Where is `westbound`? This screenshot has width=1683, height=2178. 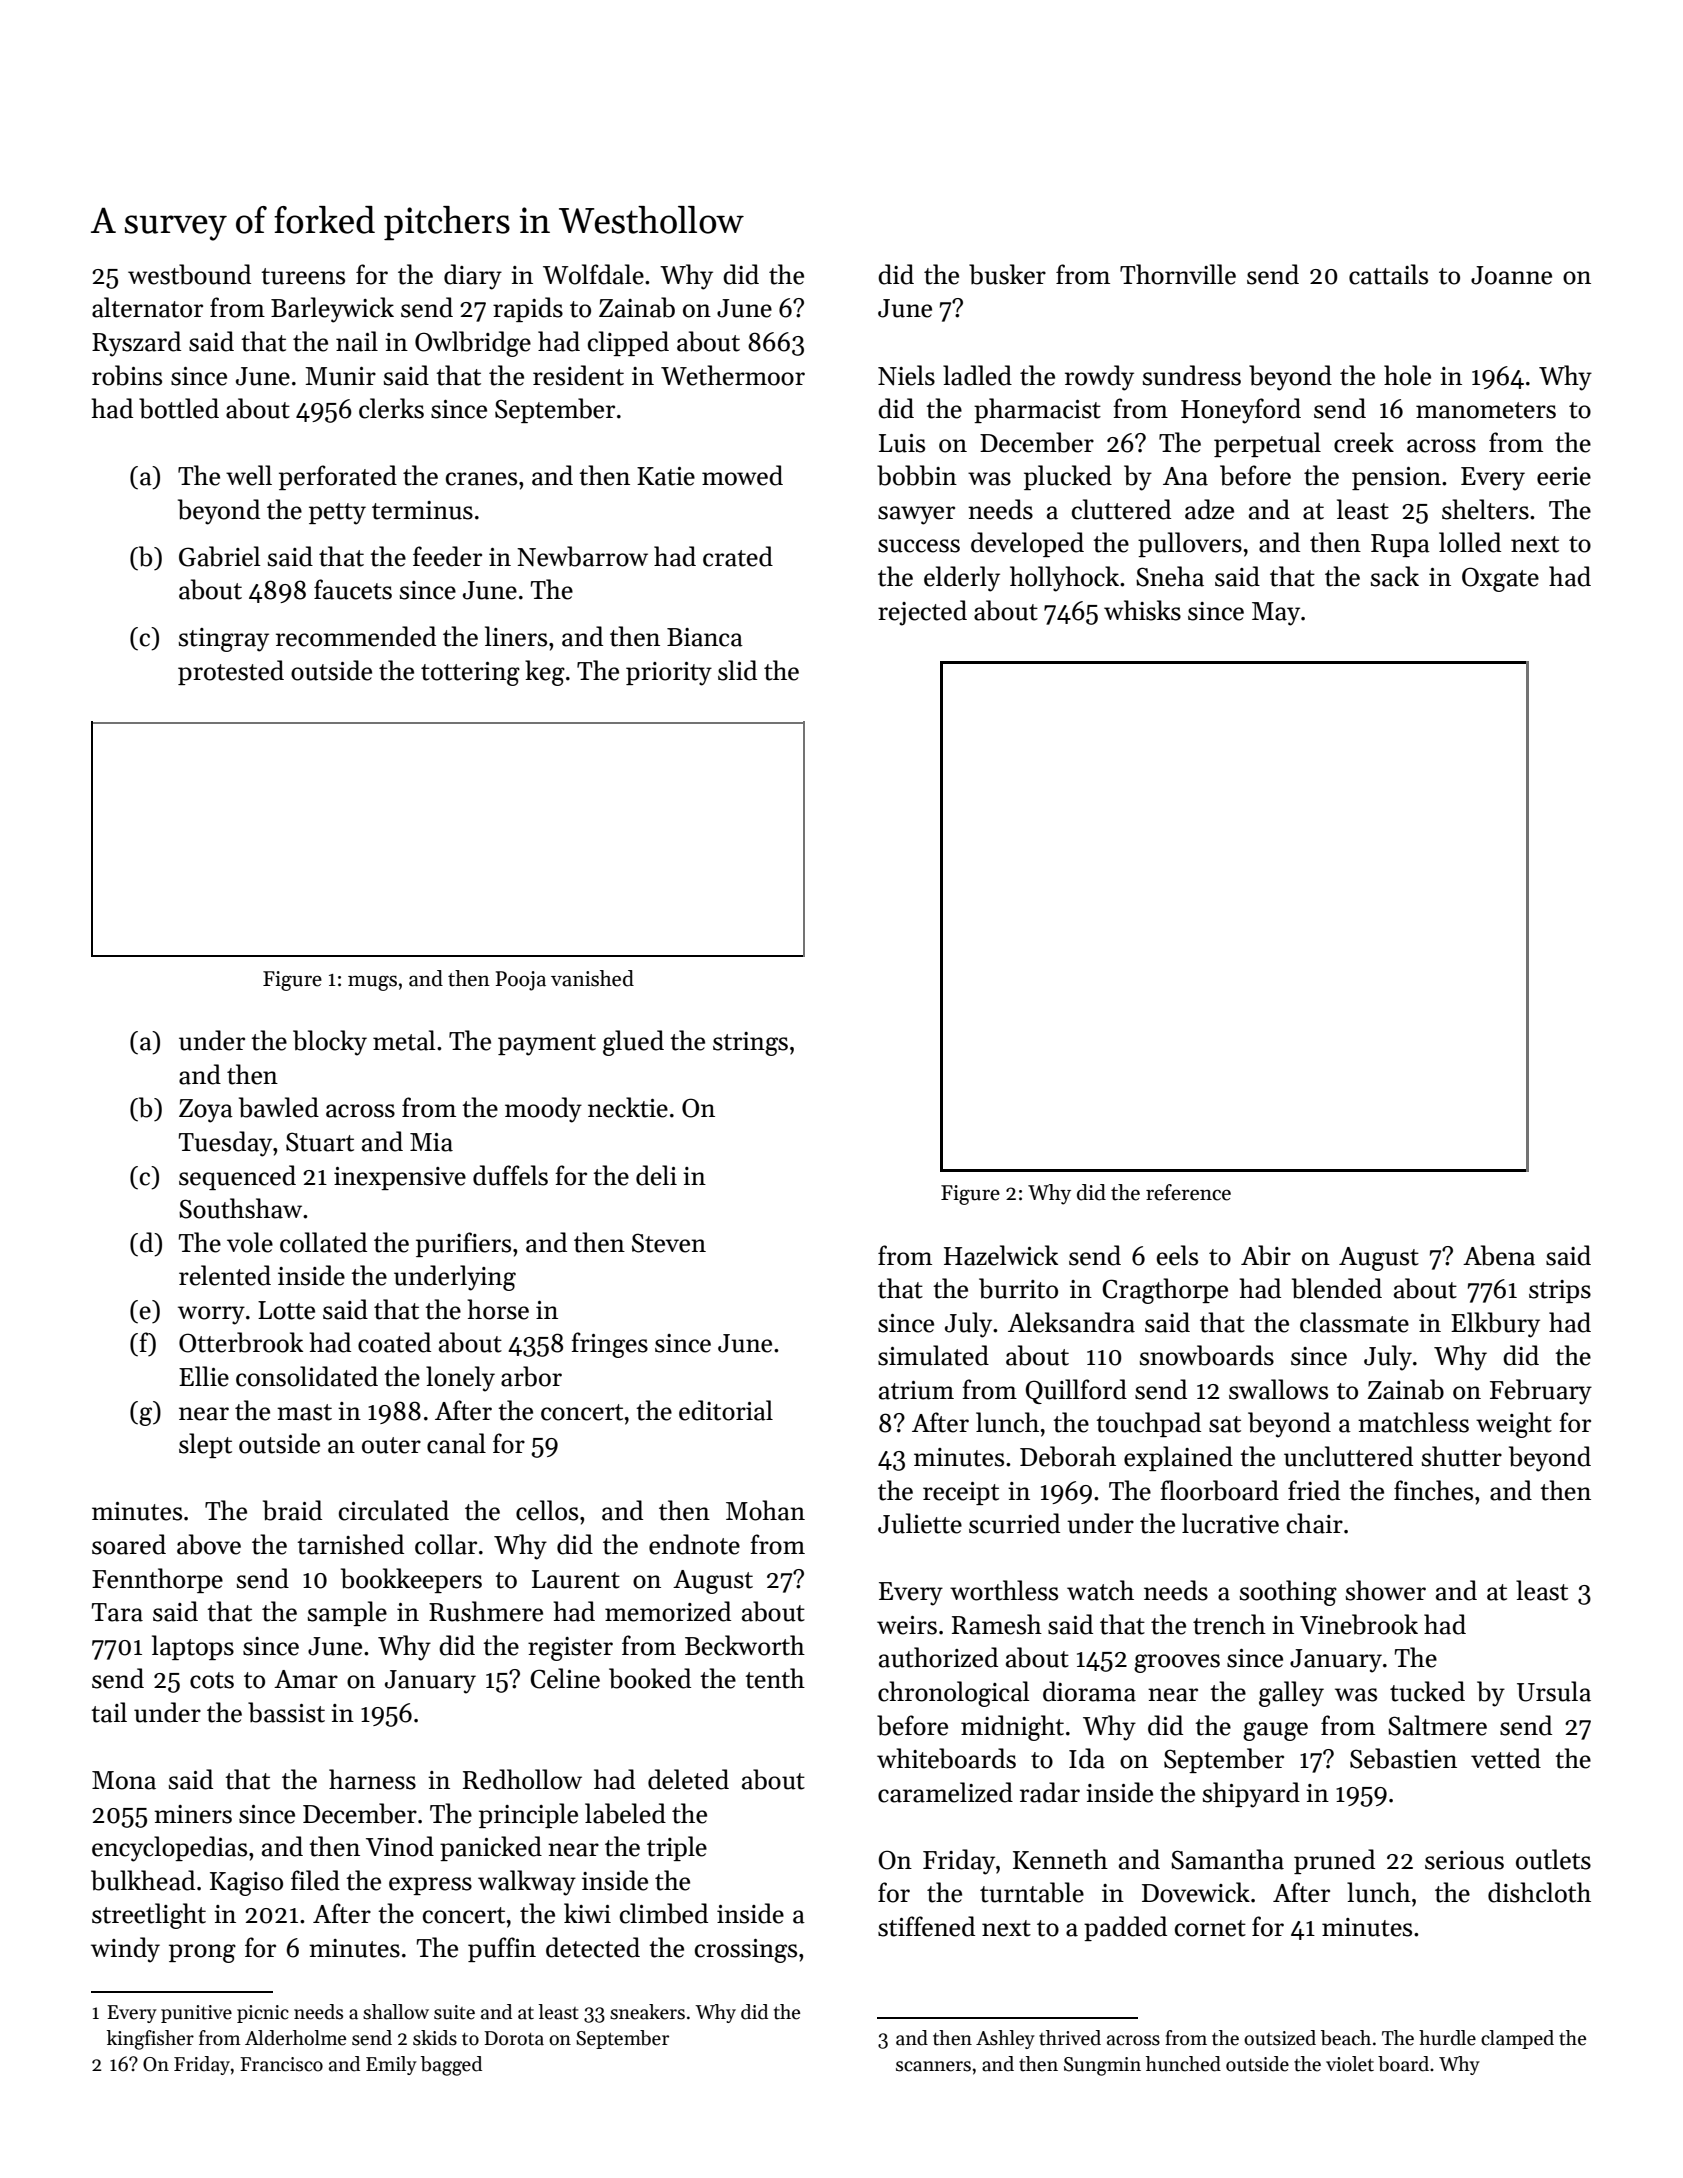
westbound is located at coordinates (189, 274).
